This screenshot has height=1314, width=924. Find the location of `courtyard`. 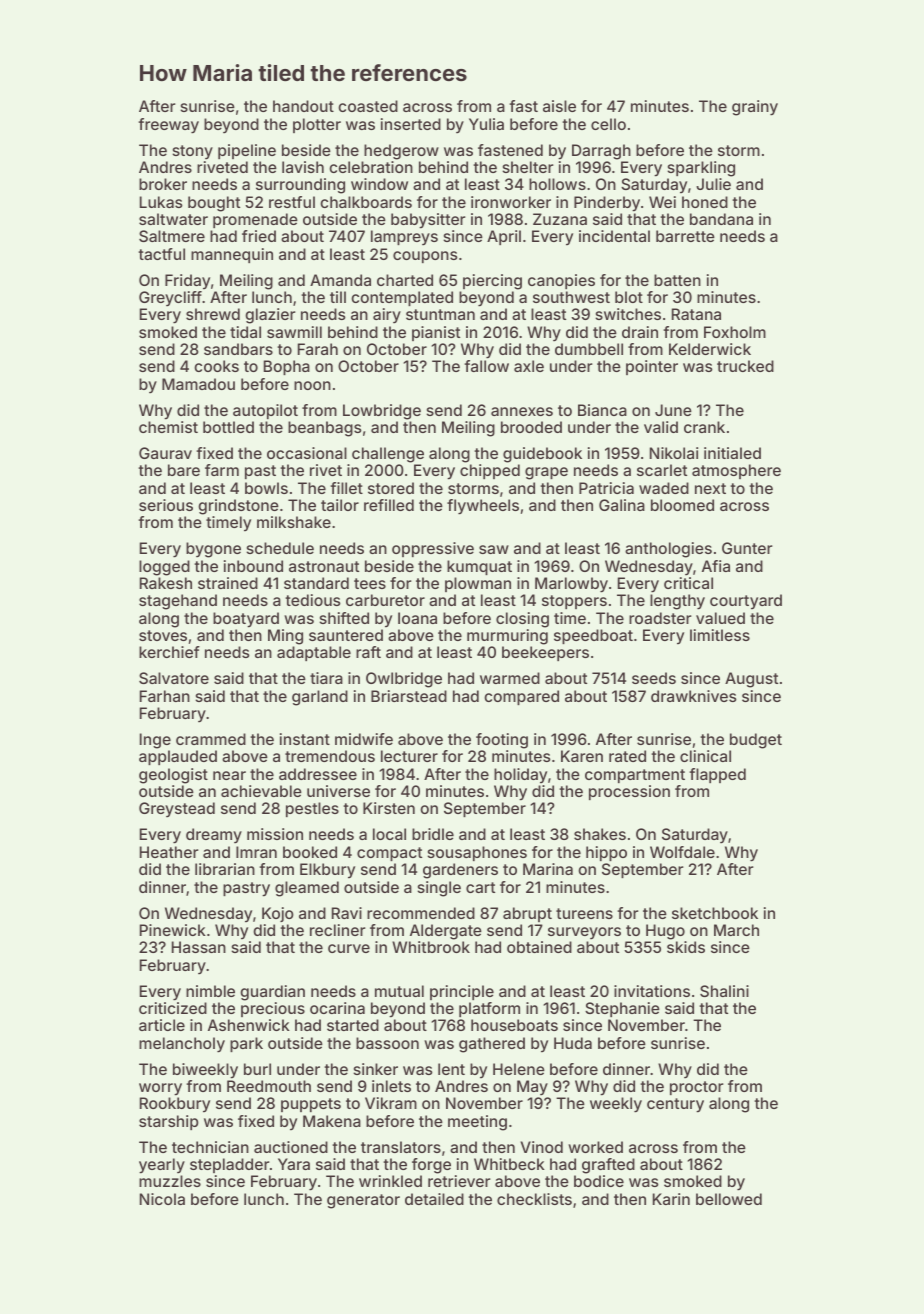

courtyard is located at coordinates (746, 602).
